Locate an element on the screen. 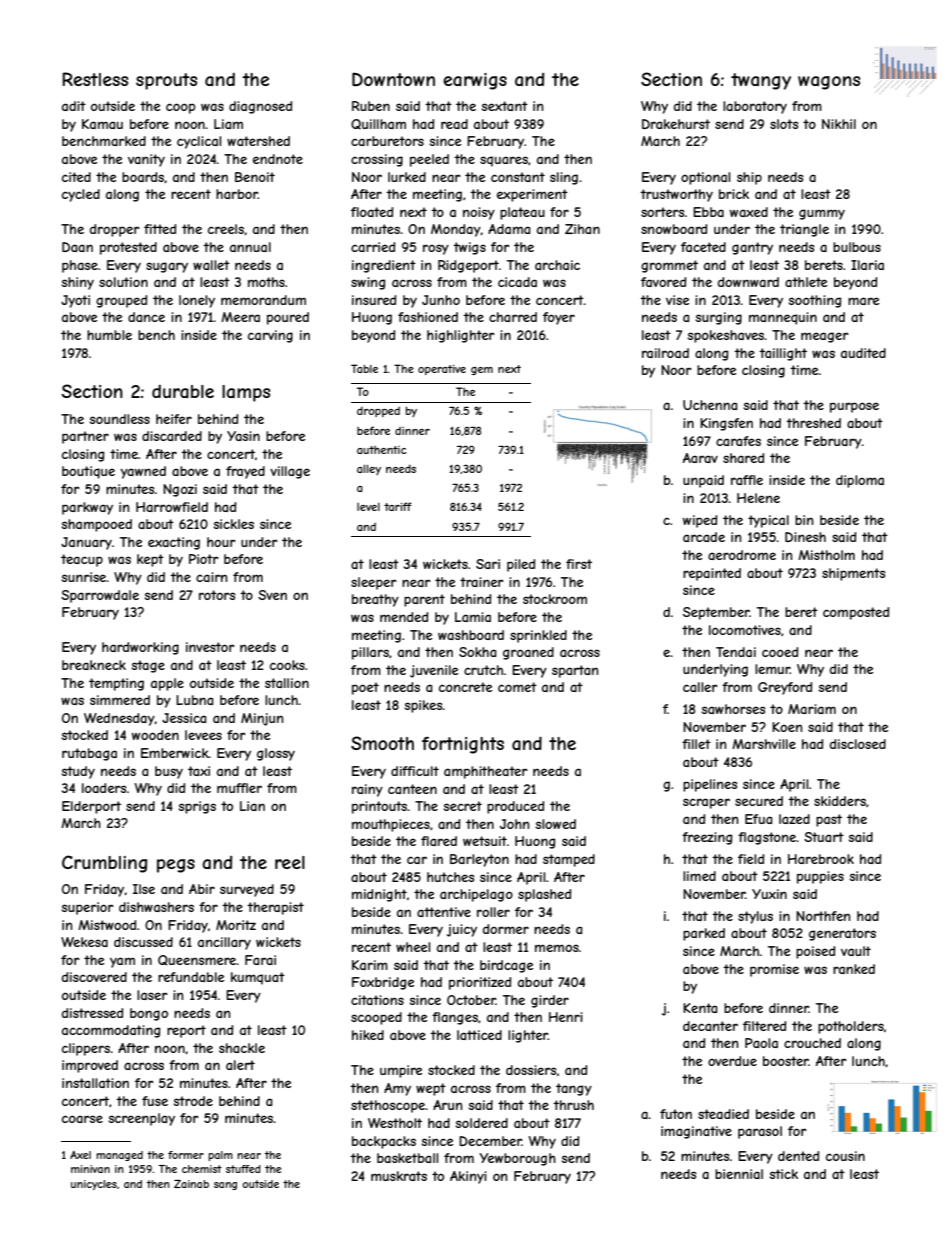 This screenshot has width=952, height=1233. earwigs is located at coordinates (475, 81).
